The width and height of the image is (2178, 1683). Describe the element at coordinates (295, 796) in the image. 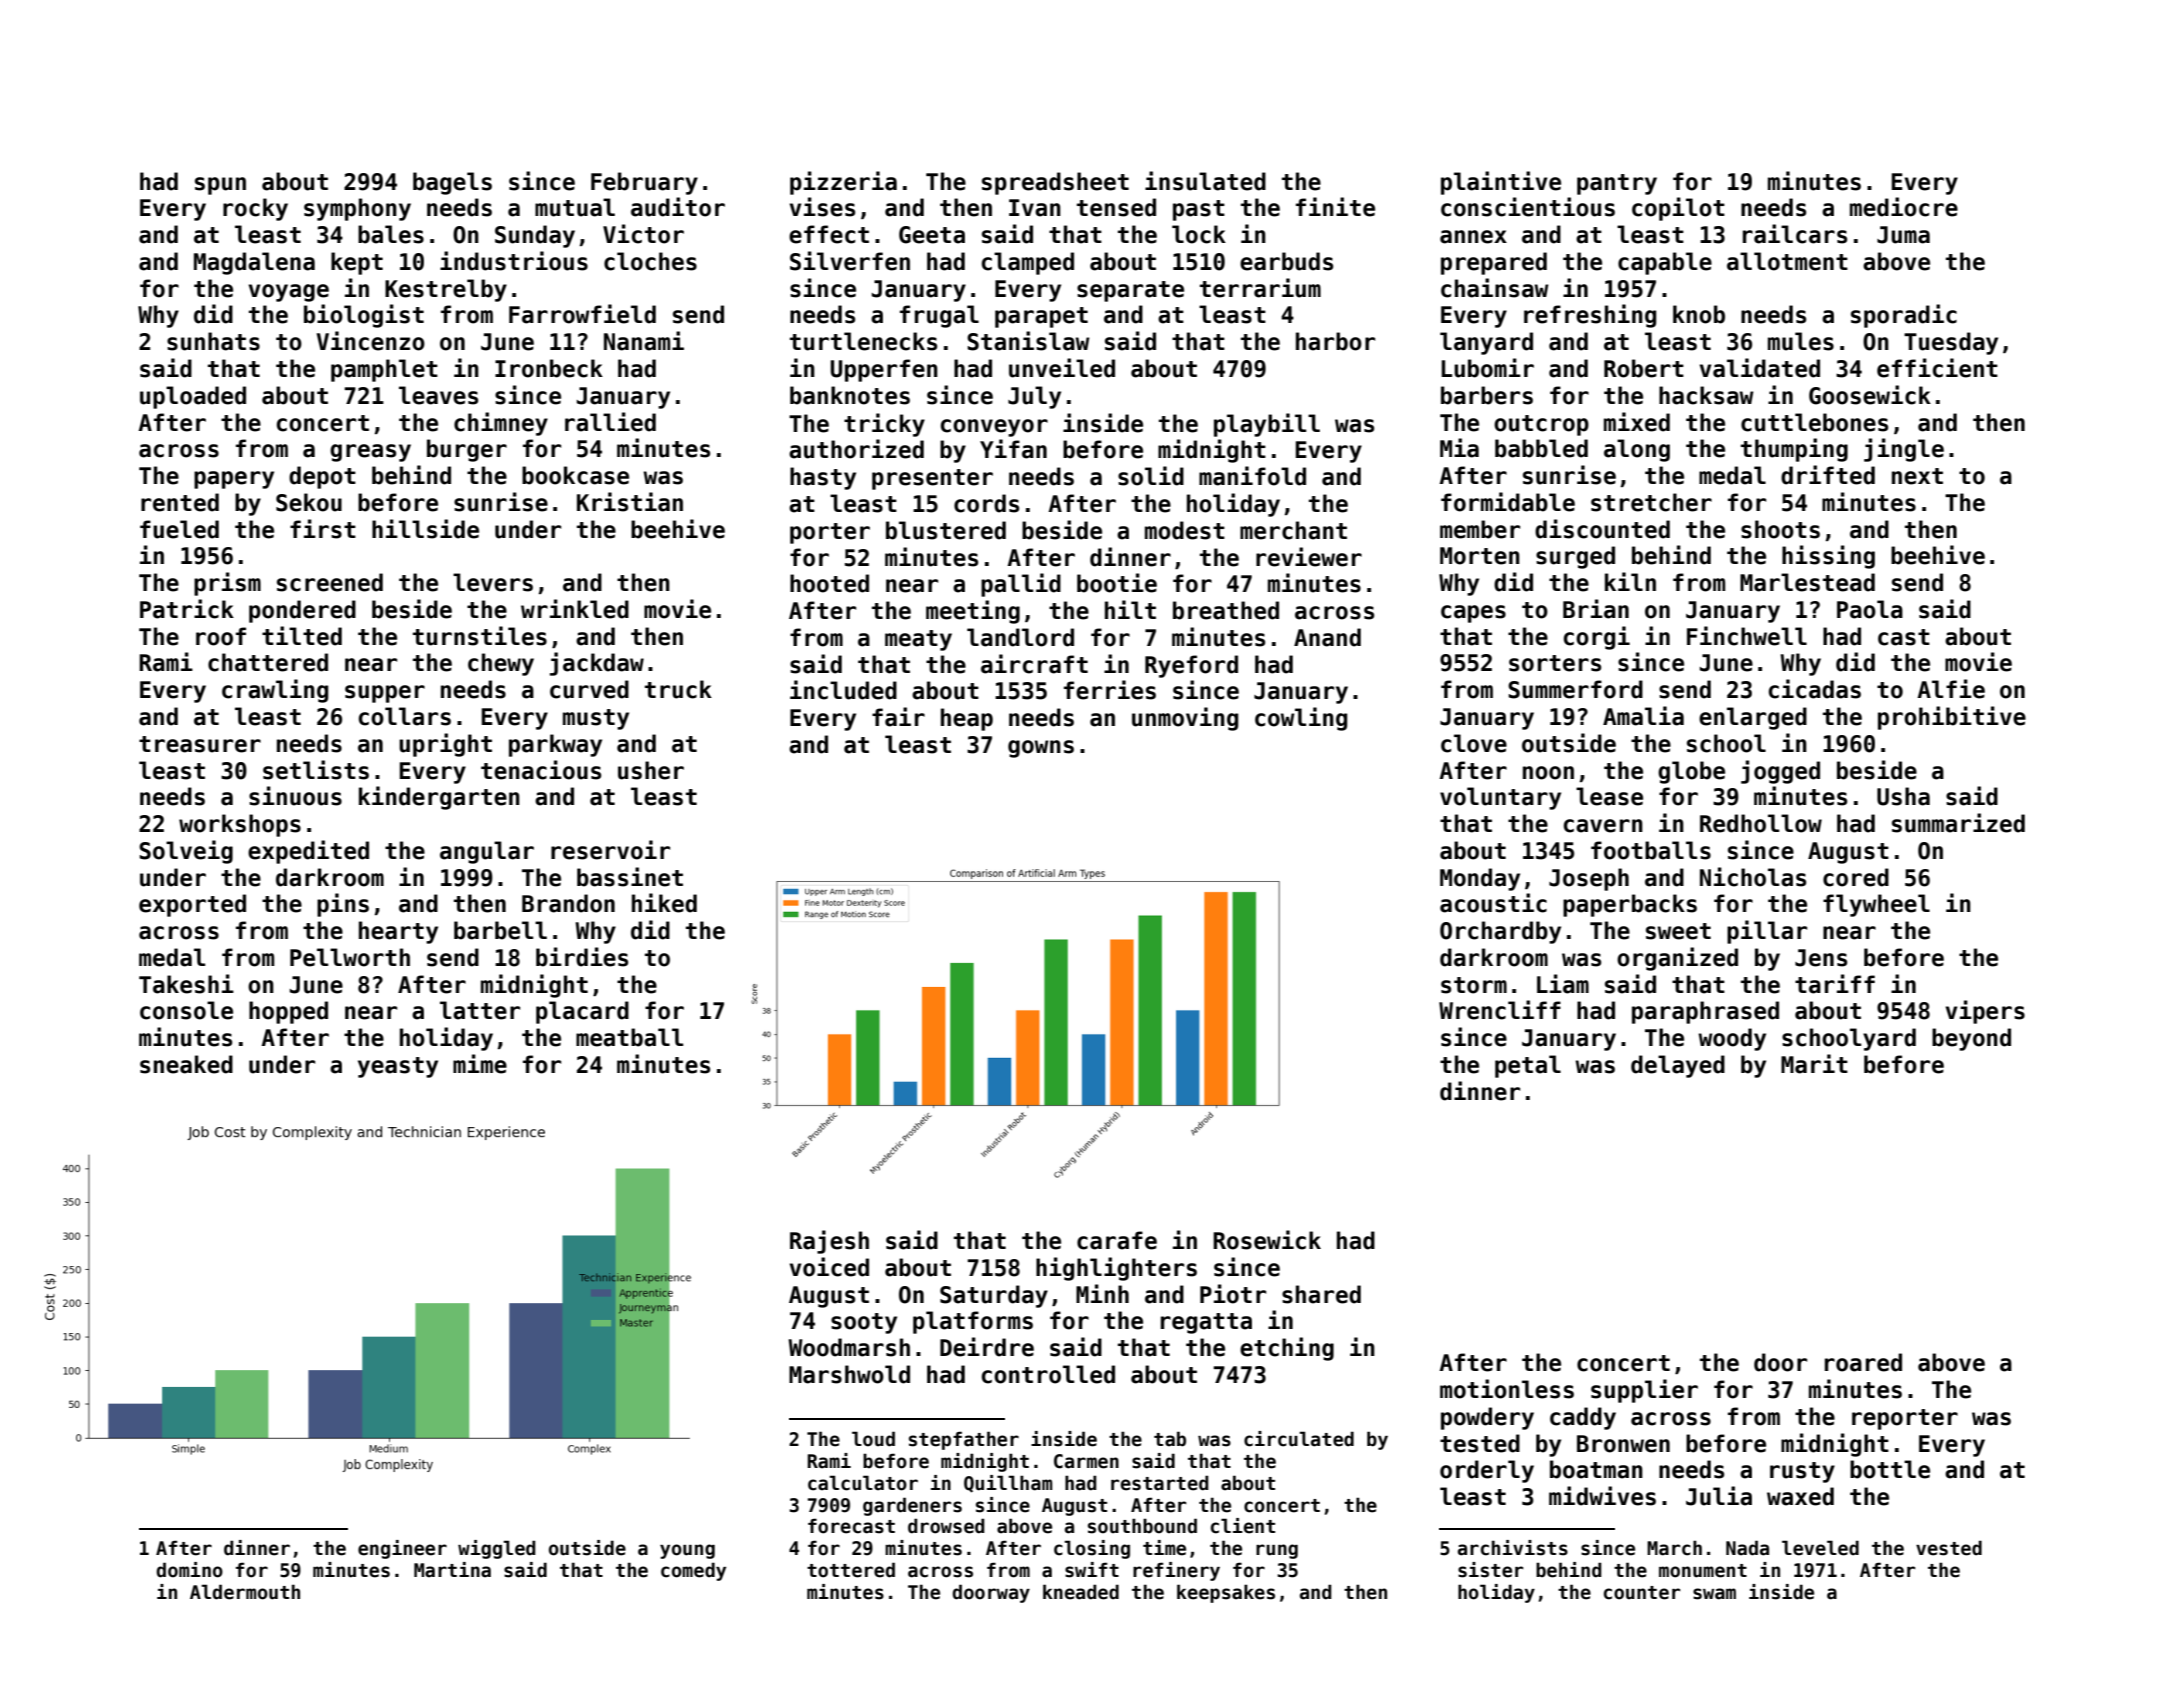

I see `sinuous` at that location.
